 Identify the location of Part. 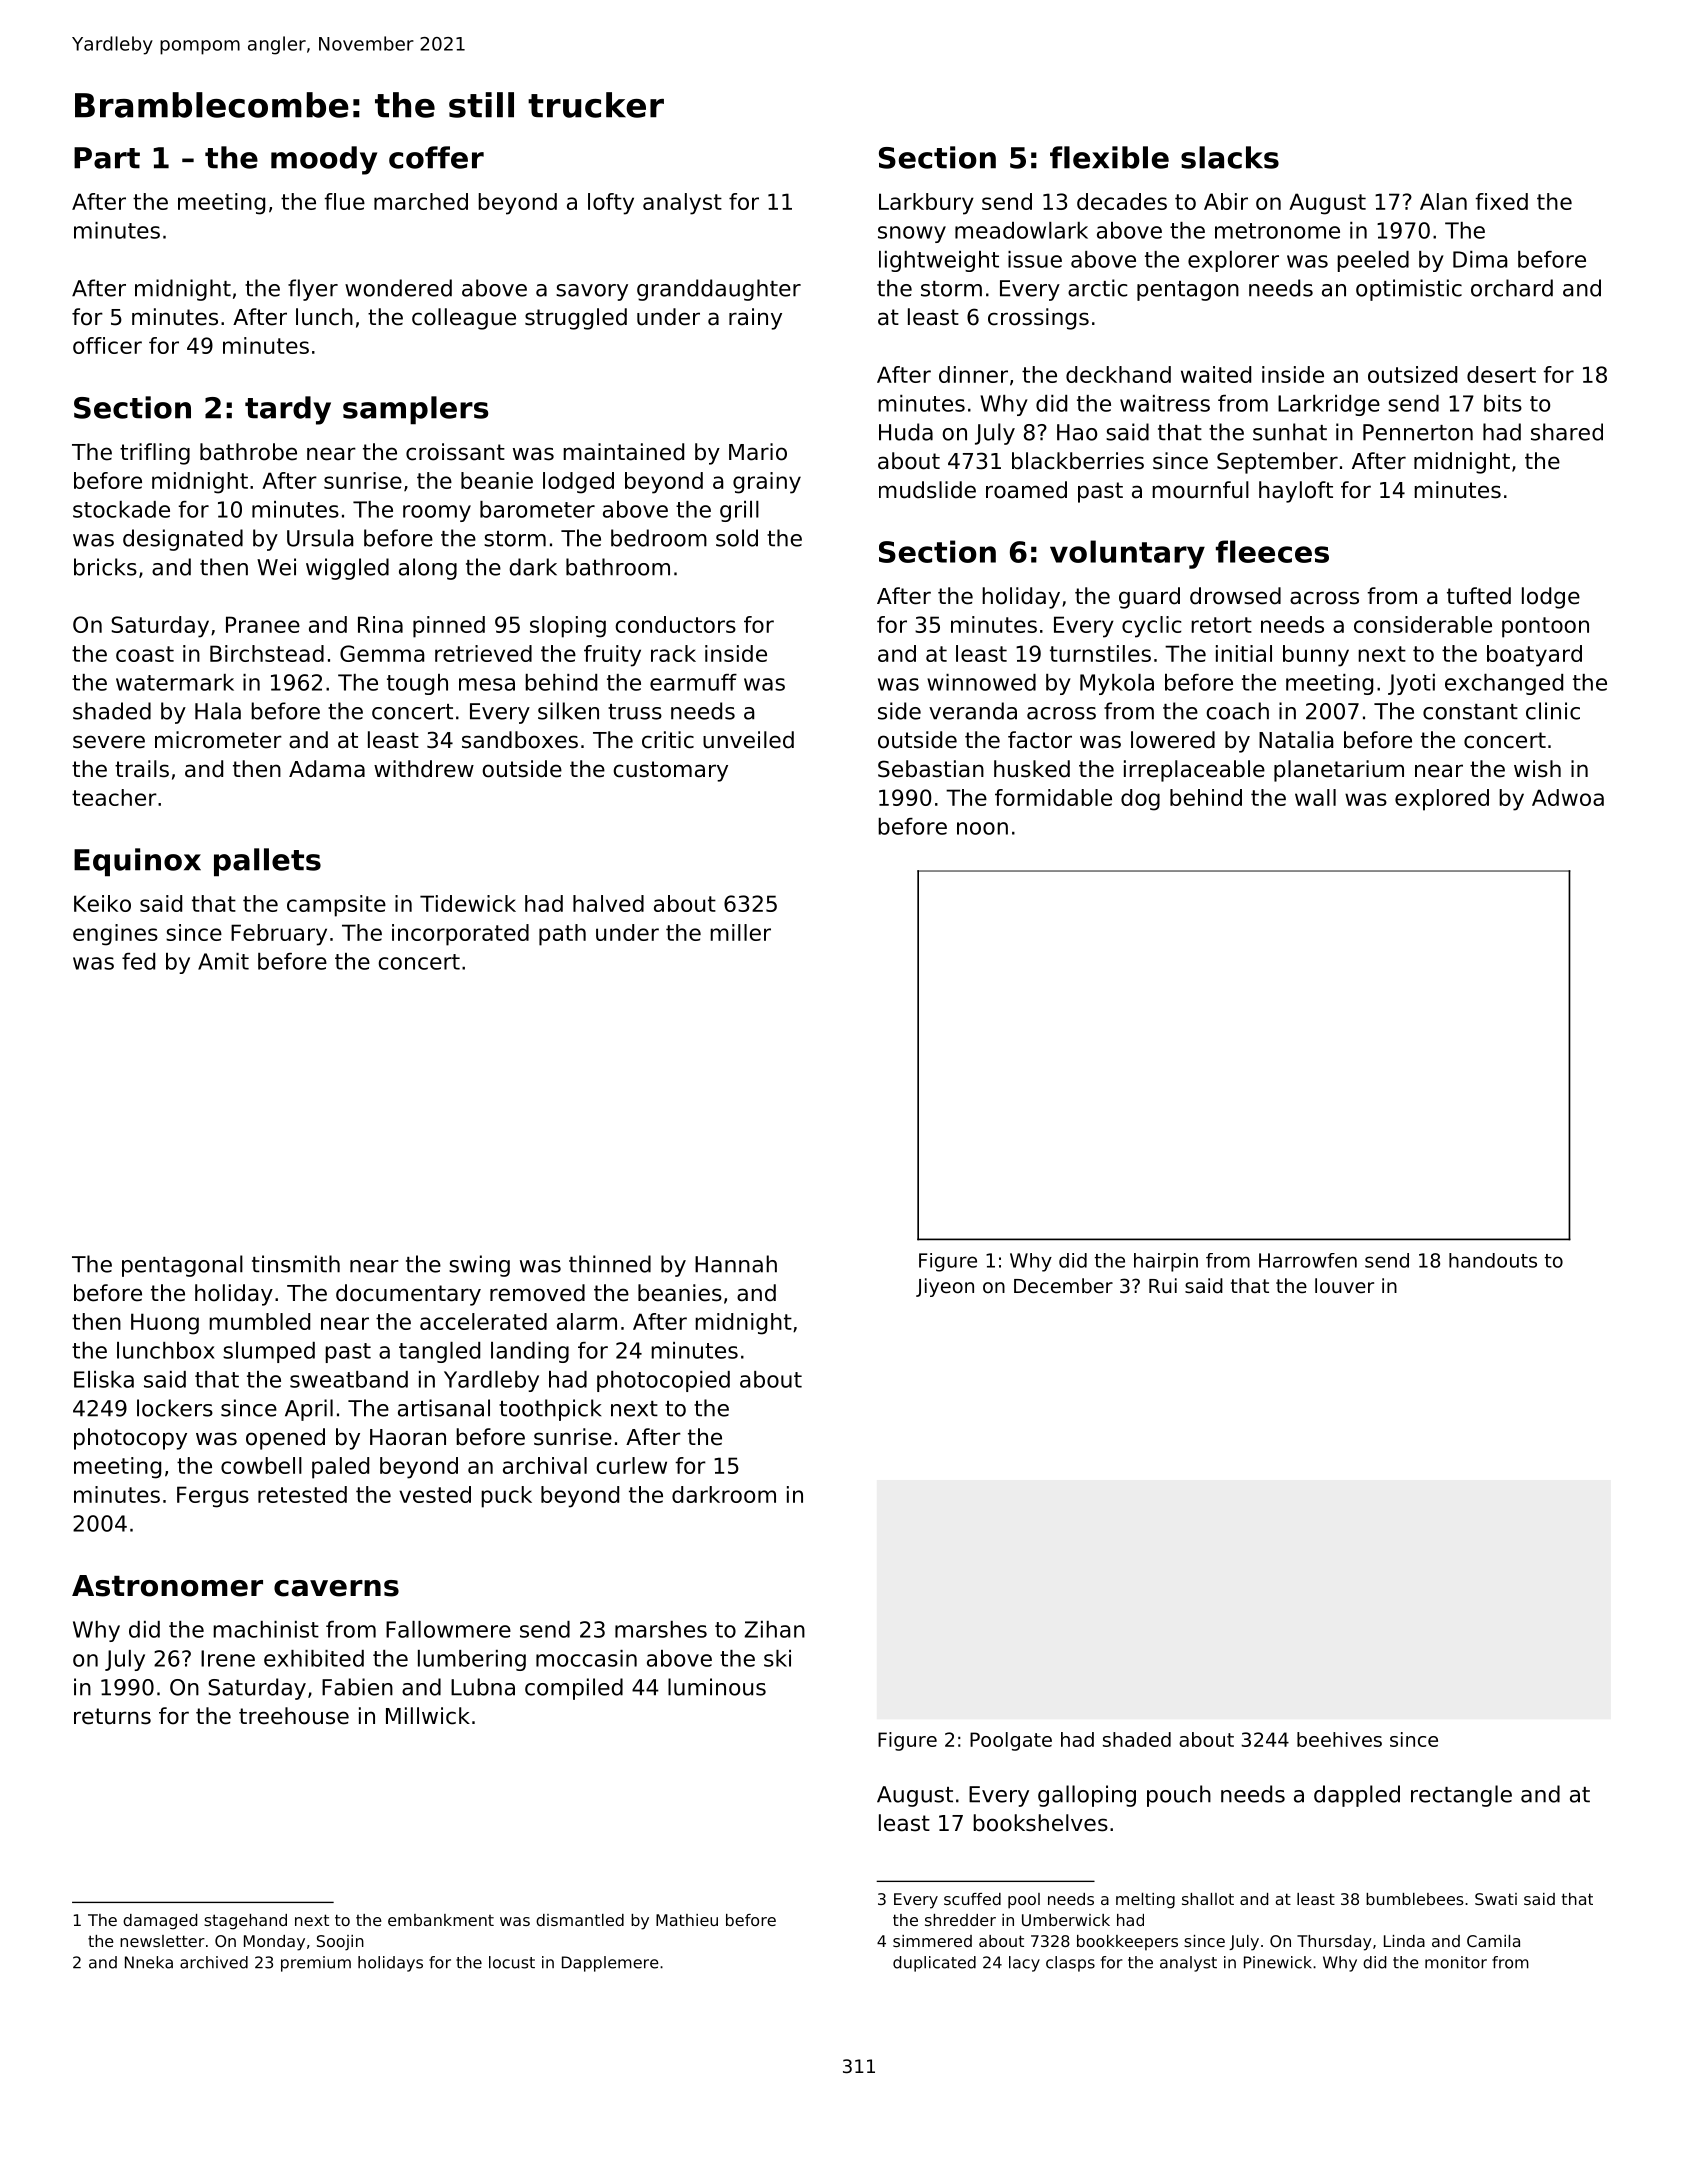
(107, 158).
